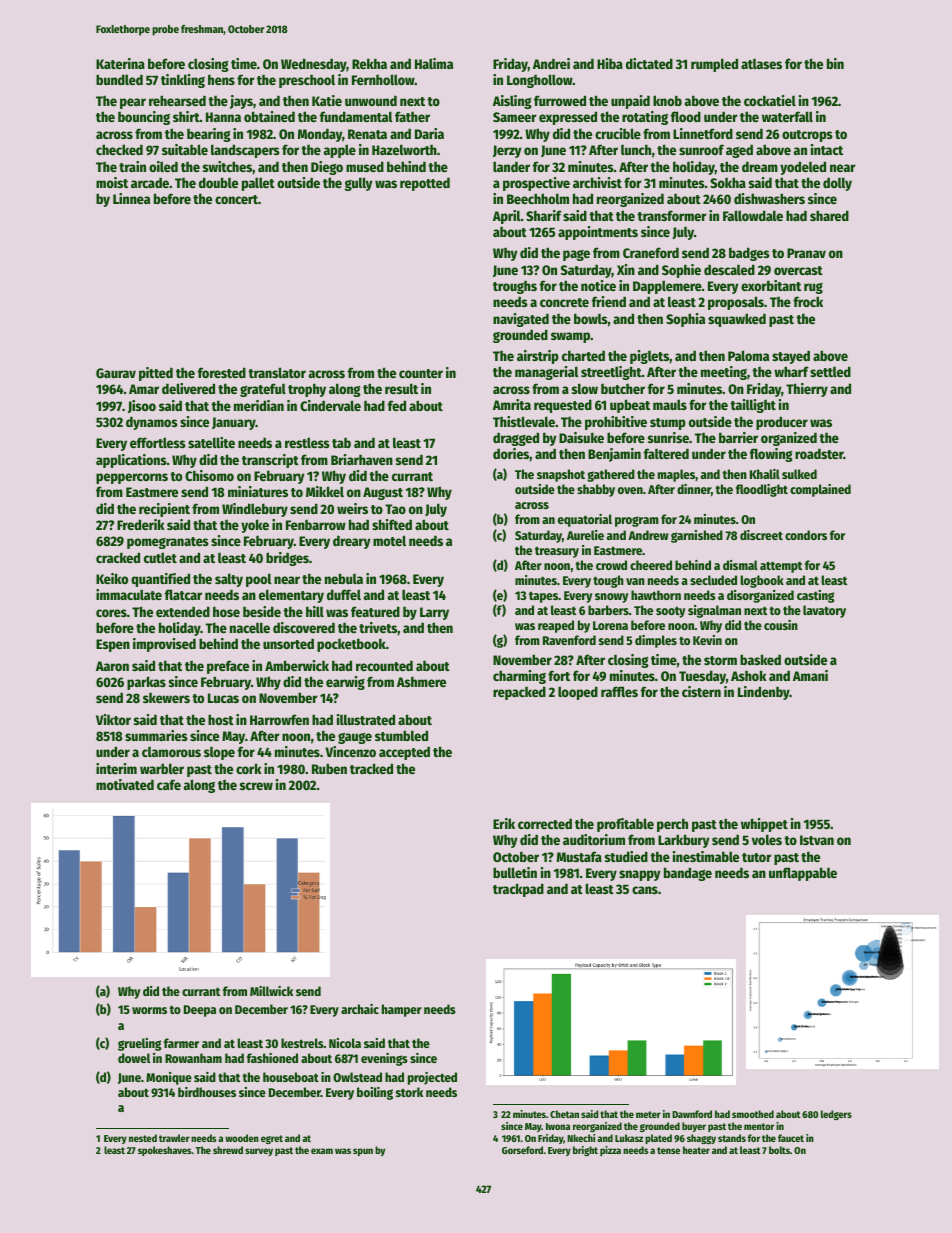 This screenshot has width=952, height=1233. What do you see at coordinates (817, 840) in the screenshot?
I see `Istvan` at bounding box center [817, 840].
